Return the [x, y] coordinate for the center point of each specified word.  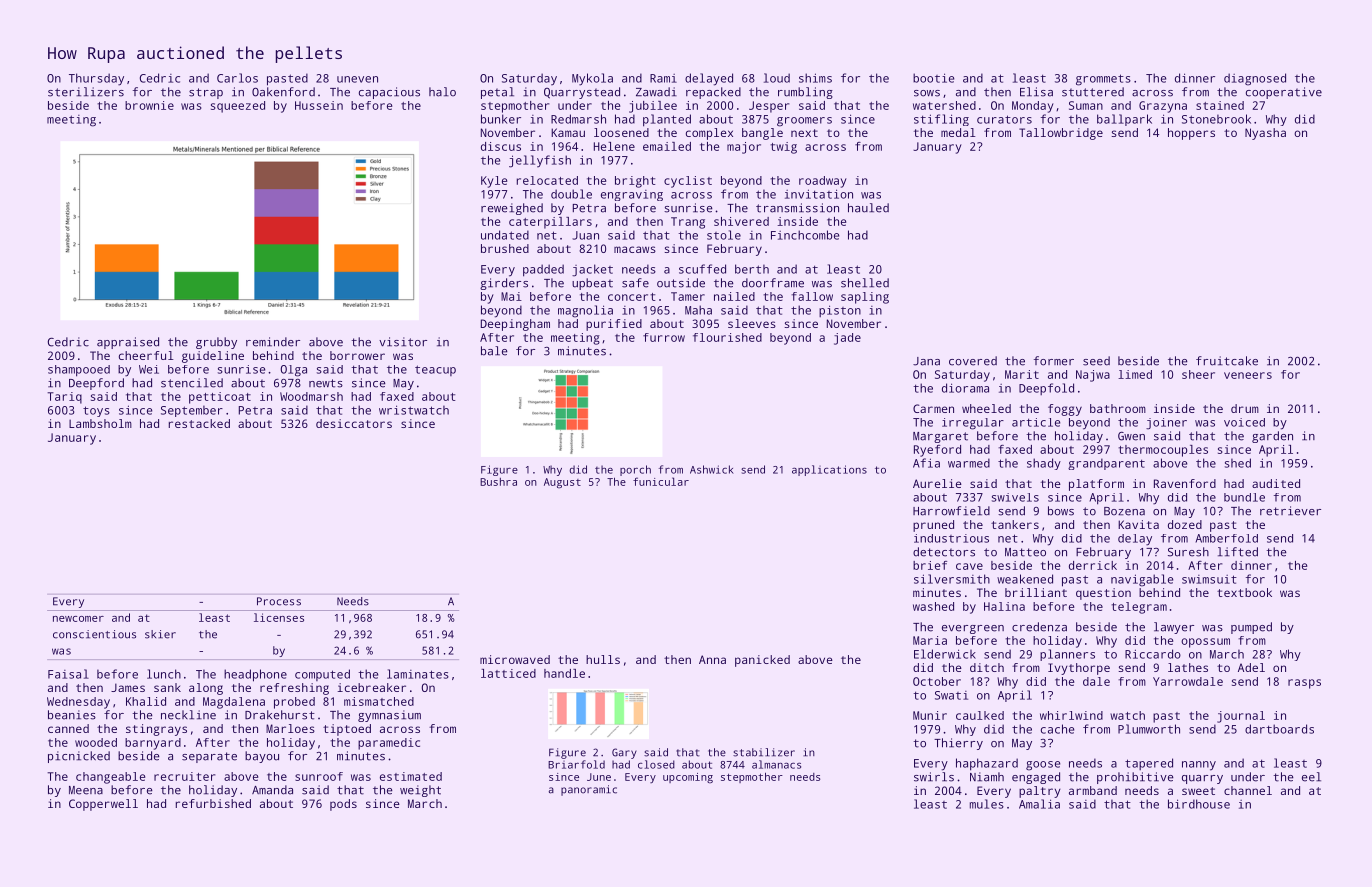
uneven [357, 79]
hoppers [1191, 134]
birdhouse [1199, 804]
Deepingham [515, 325]
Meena [86, 790]
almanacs [776, 764]
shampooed [79, 371]
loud [777, 78]
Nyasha [1265, 134]
